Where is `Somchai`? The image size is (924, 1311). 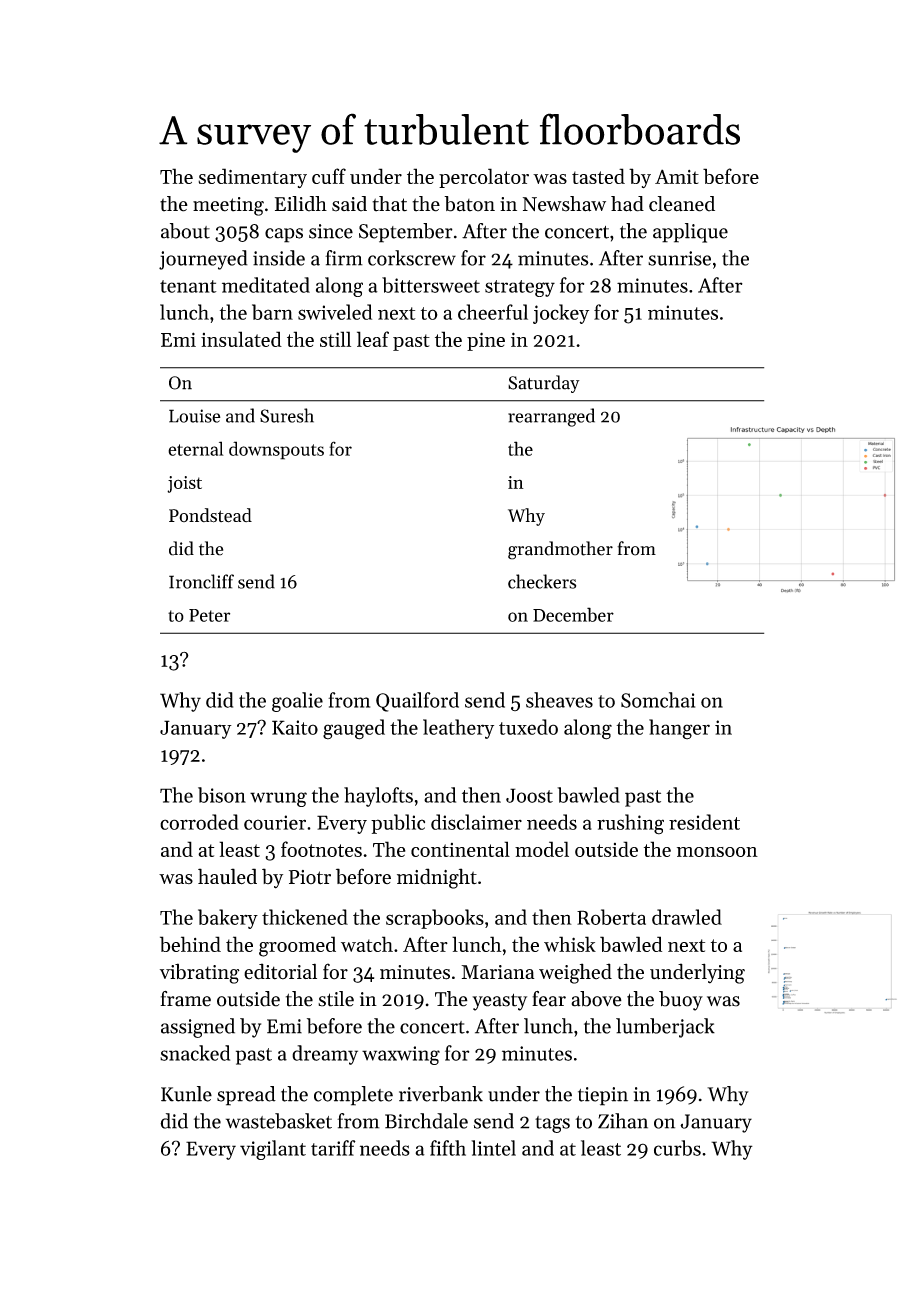
Somchai is located at coordinates (658, 700).
